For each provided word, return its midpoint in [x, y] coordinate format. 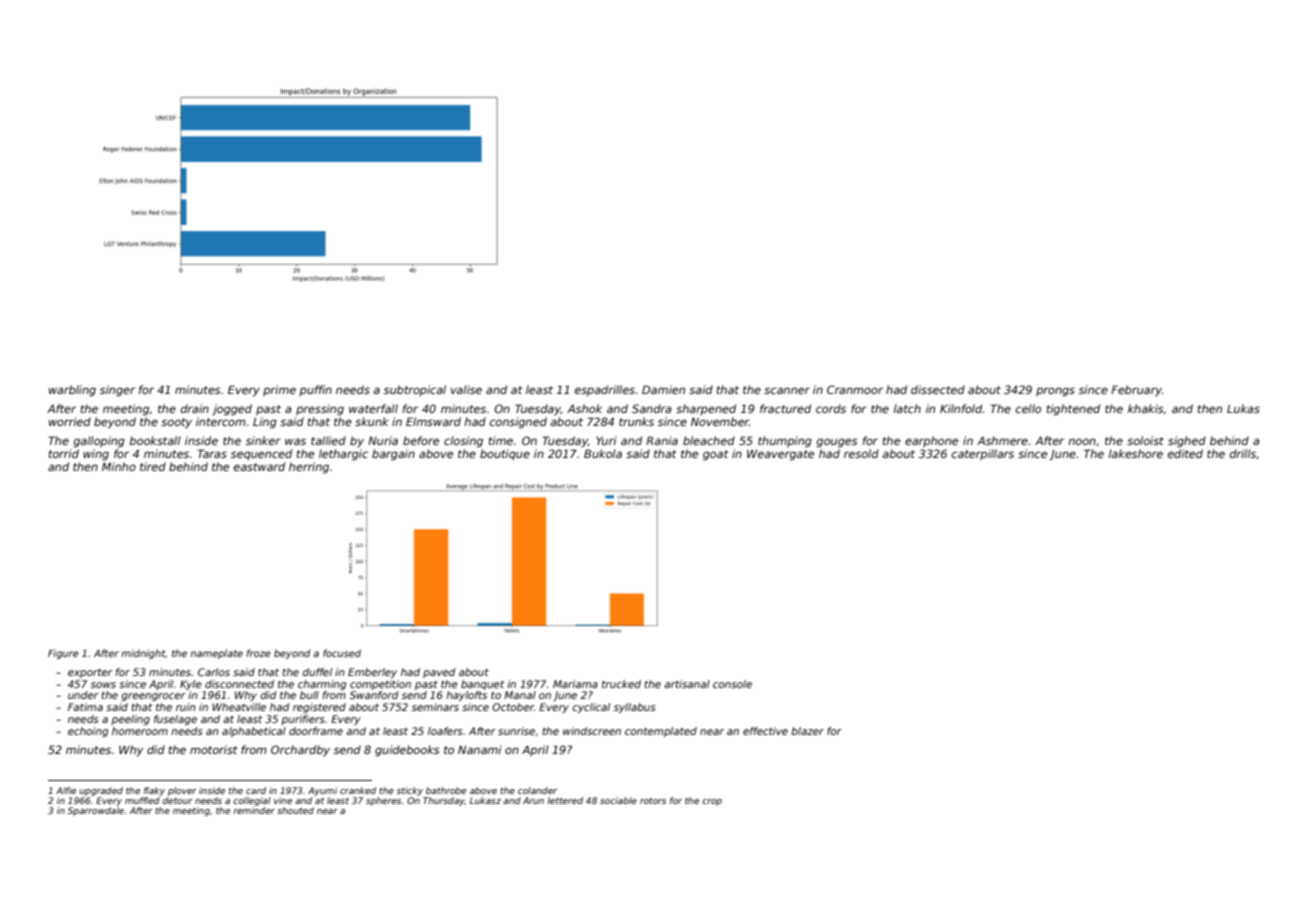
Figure [63, 654]
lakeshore [1135, 453]
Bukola [603, 453]
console [732, 684]
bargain [393, 455]
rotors [653, 801]
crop [712, 802]
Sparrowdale [96, 811]
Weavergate [780, 455]
